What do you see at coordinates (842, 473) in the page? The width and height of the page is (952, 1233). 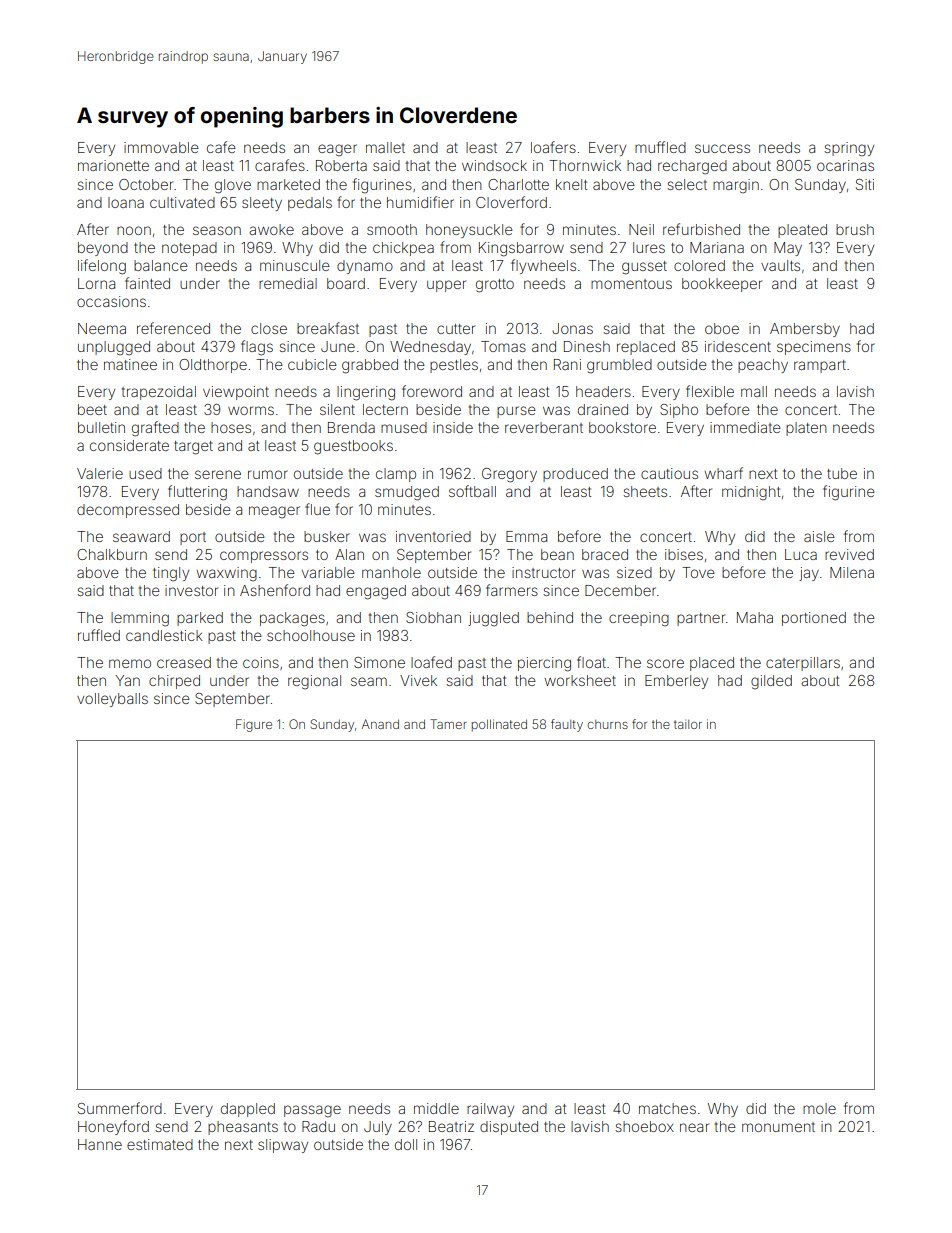 I see `tube` at bounding box center [842, 473].
